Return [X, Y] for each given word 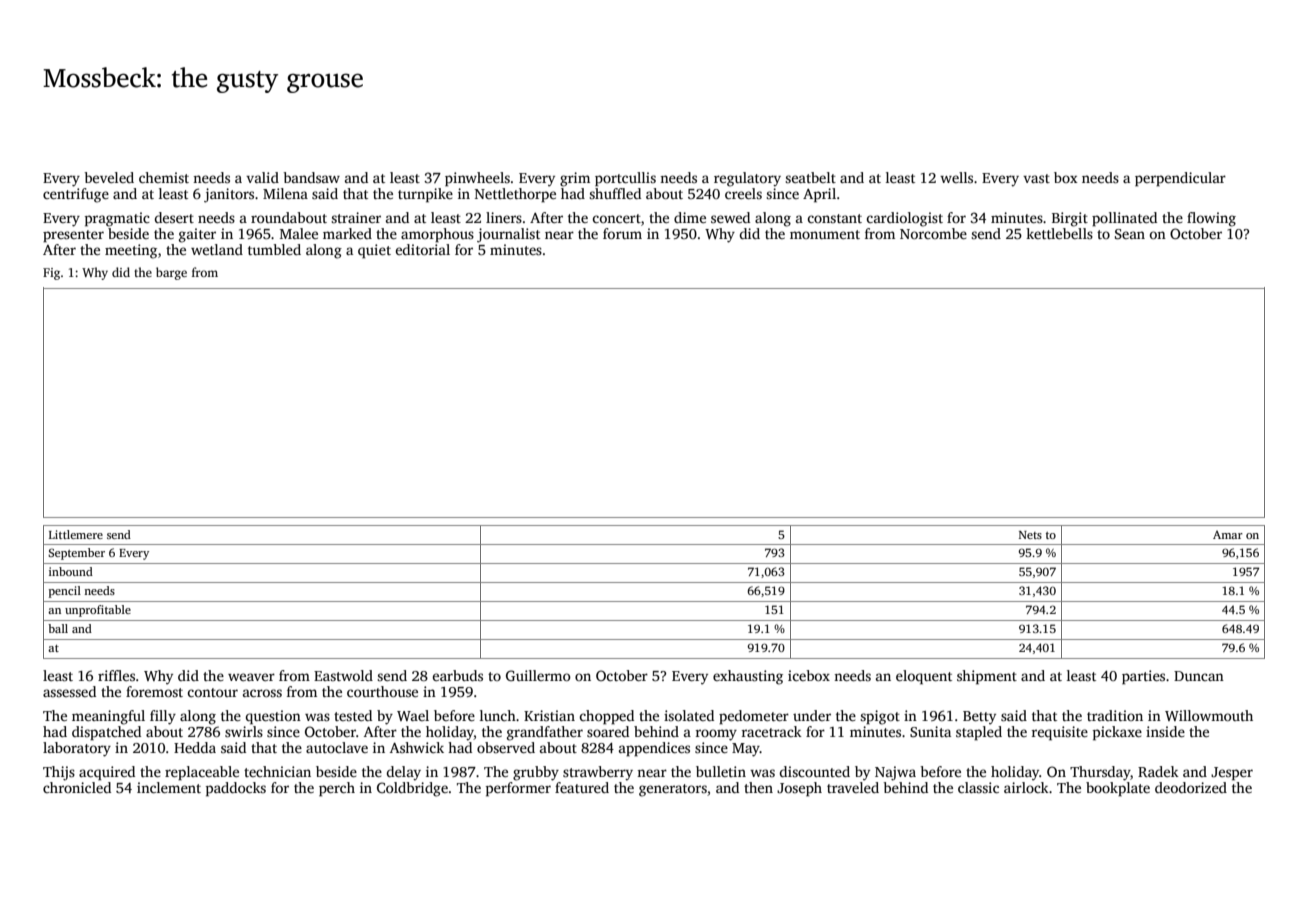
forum [622, 233]
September [76, 554]
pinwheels [477, 179]
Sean [1130, 234]
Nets [1030, 535]
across [262, 693]
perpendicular [1180, 179]
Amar [1228, 534]
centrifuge [76, 195]
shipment [987, 677]
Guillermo [538, 675]
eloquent [924, 677]
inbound [71, 571]
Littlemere [76, 534]
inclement [169, 787]
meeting [131, 251]
